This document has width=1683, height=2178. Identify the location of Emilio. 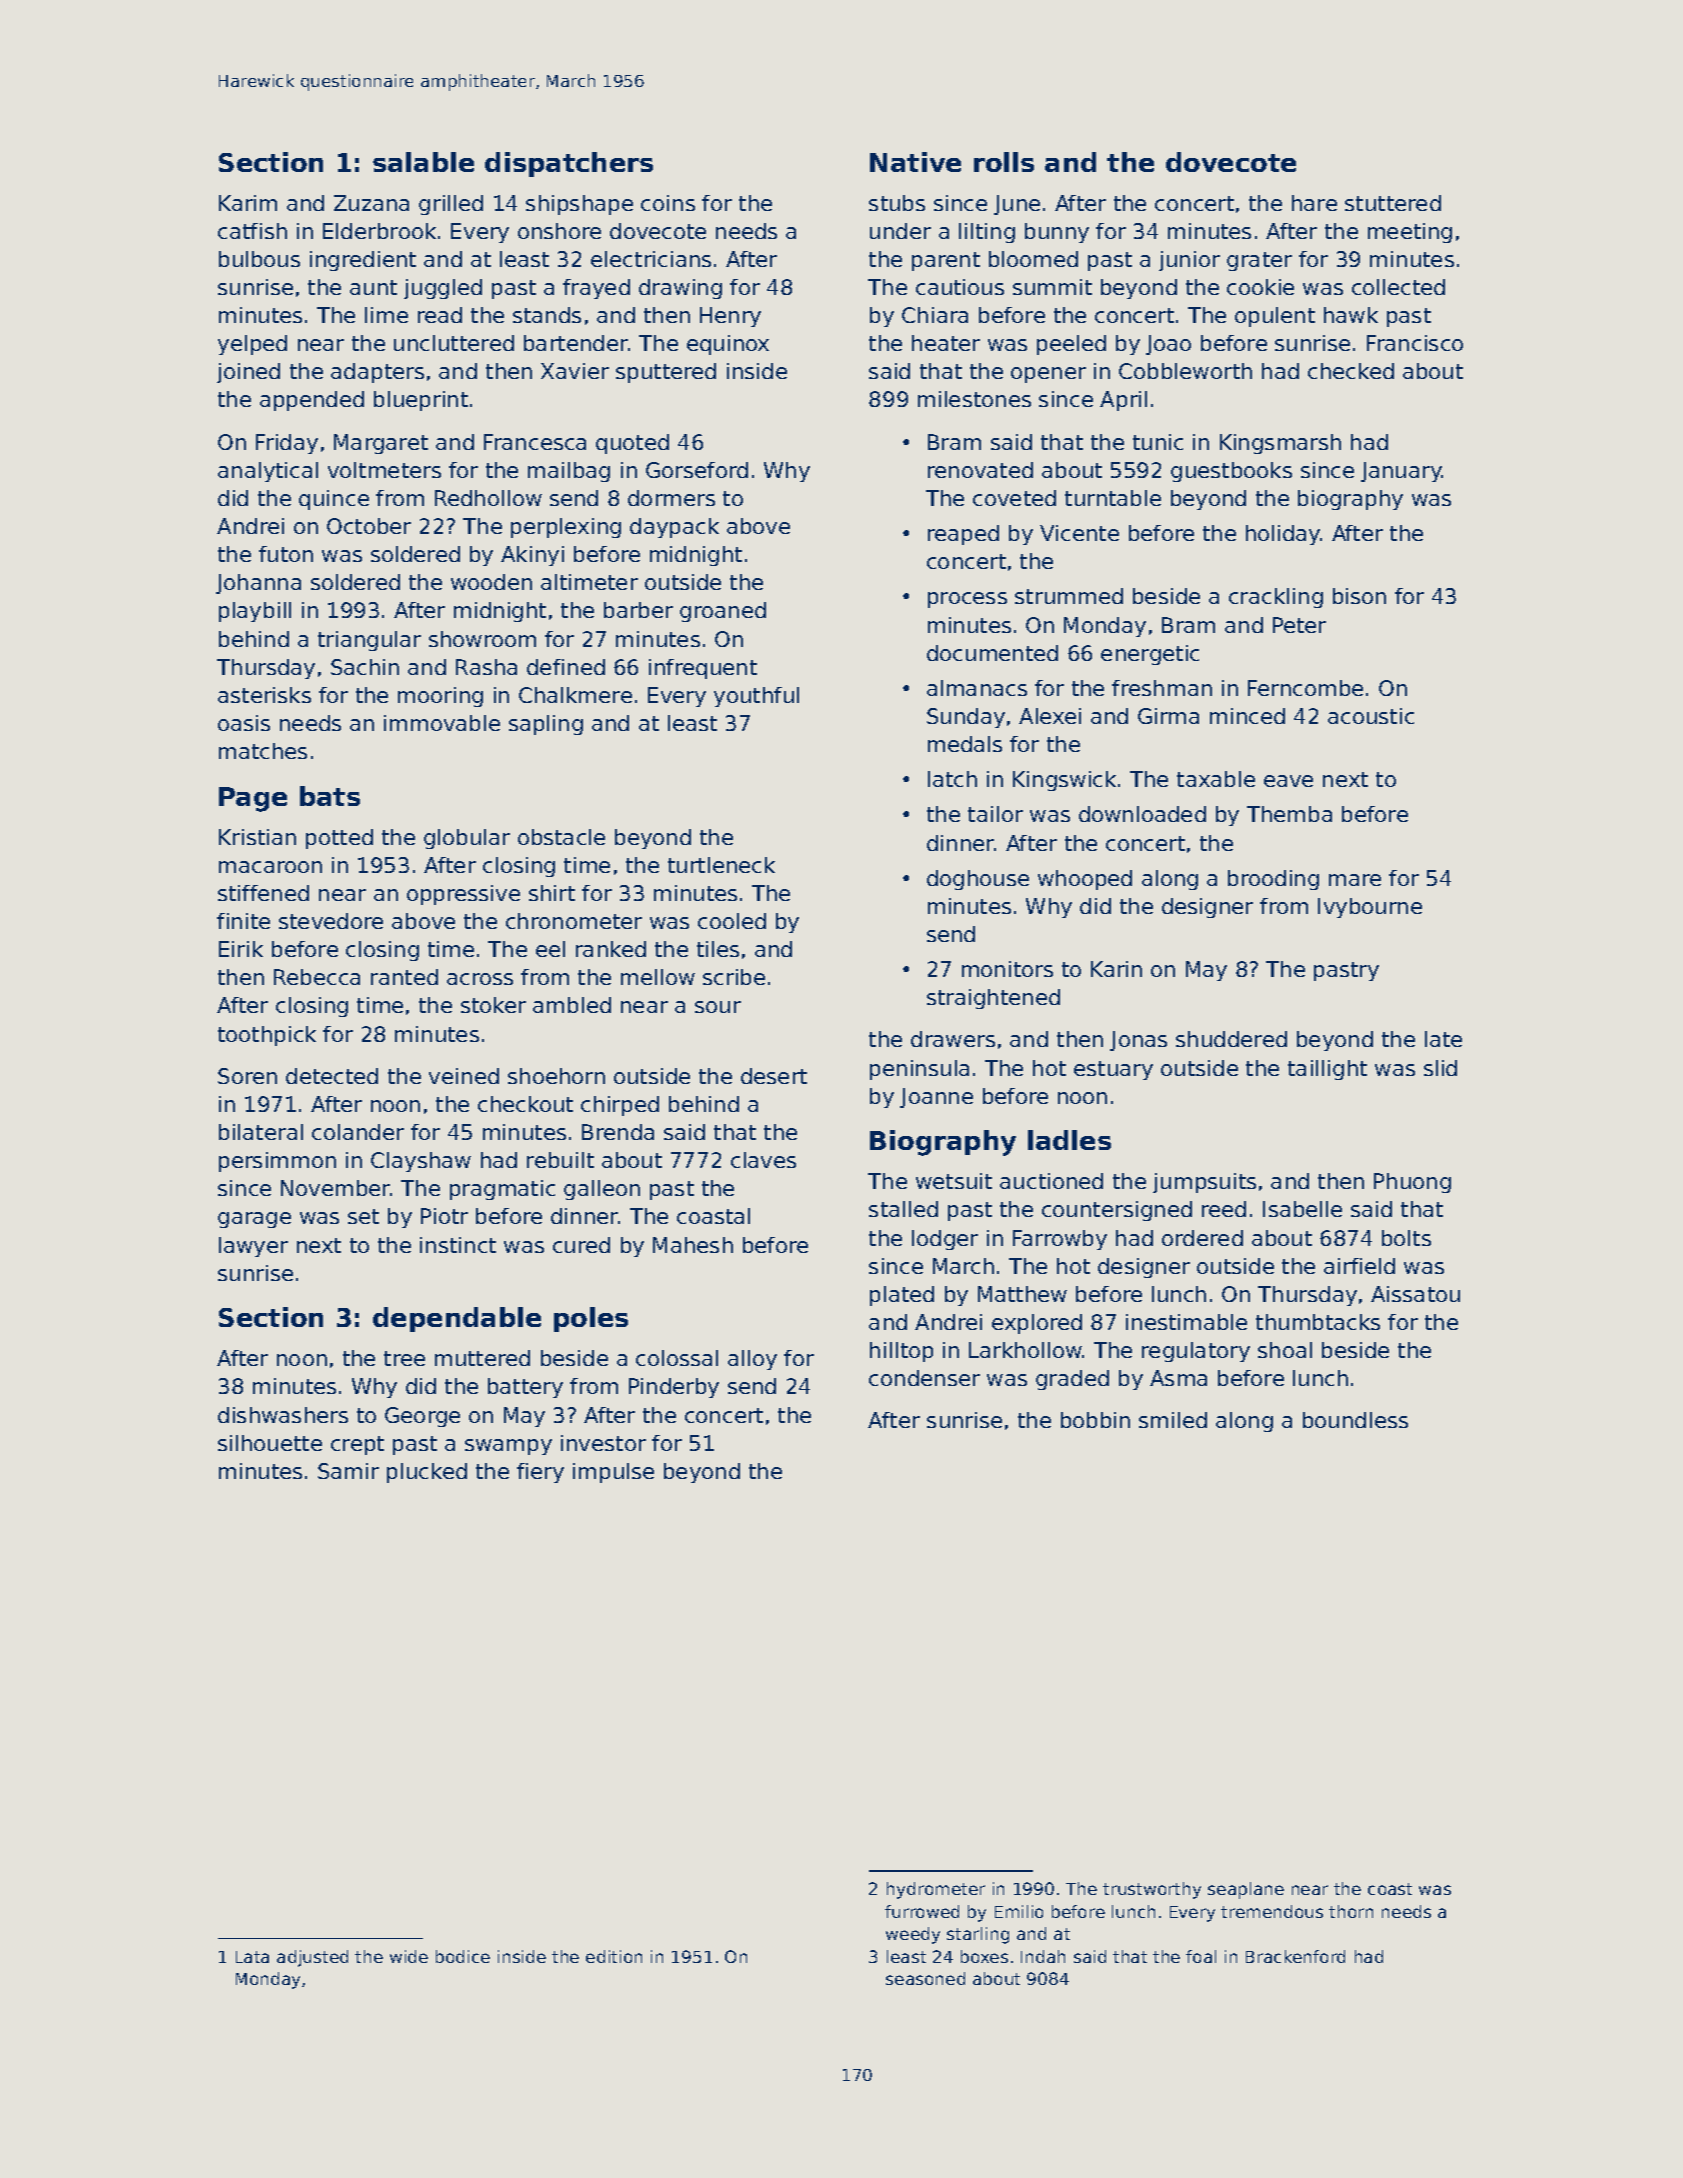
(1019, 1911).
